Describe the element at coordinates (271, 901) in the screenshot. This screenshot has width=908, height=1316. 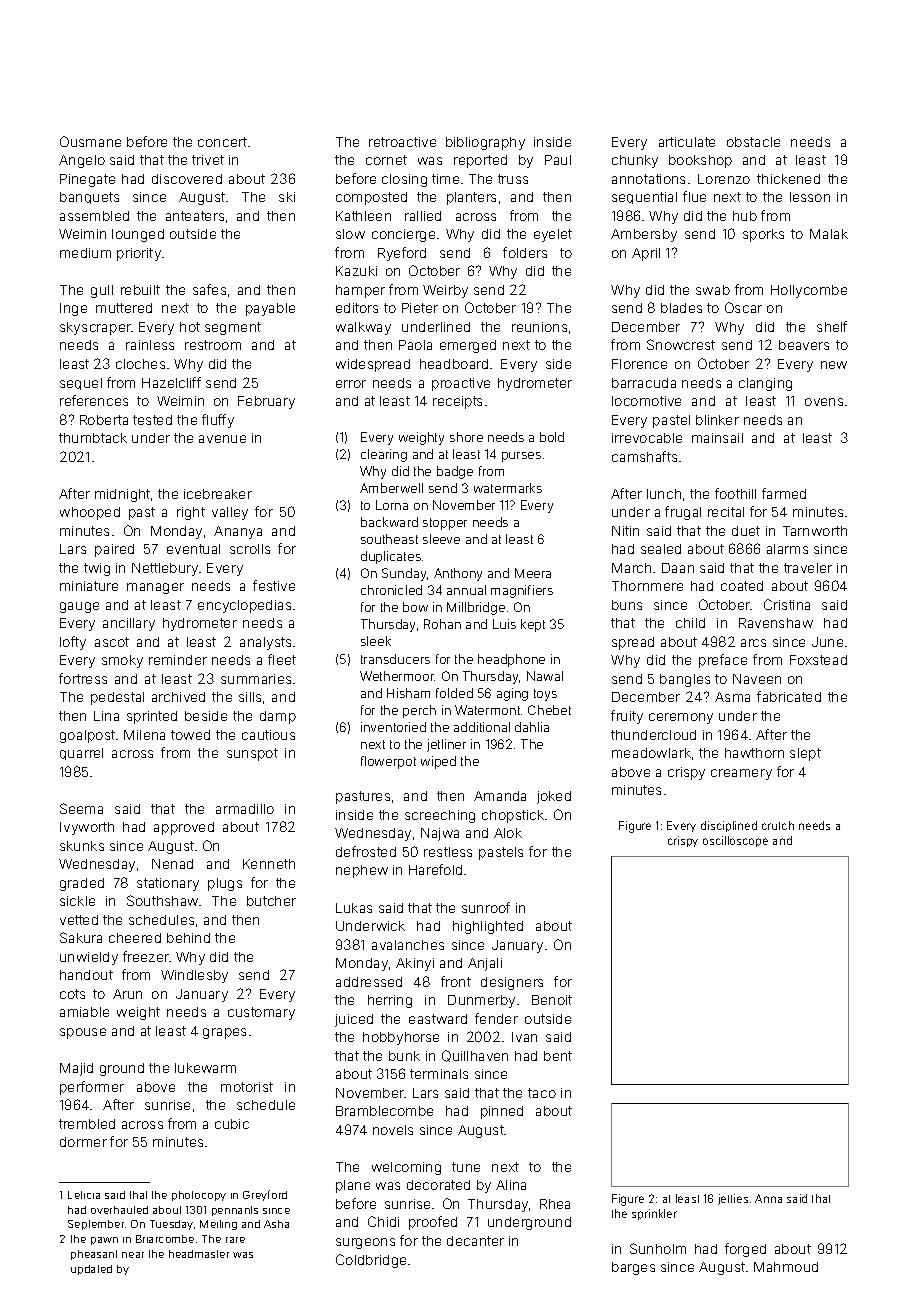
I see `butcher` at that location.
